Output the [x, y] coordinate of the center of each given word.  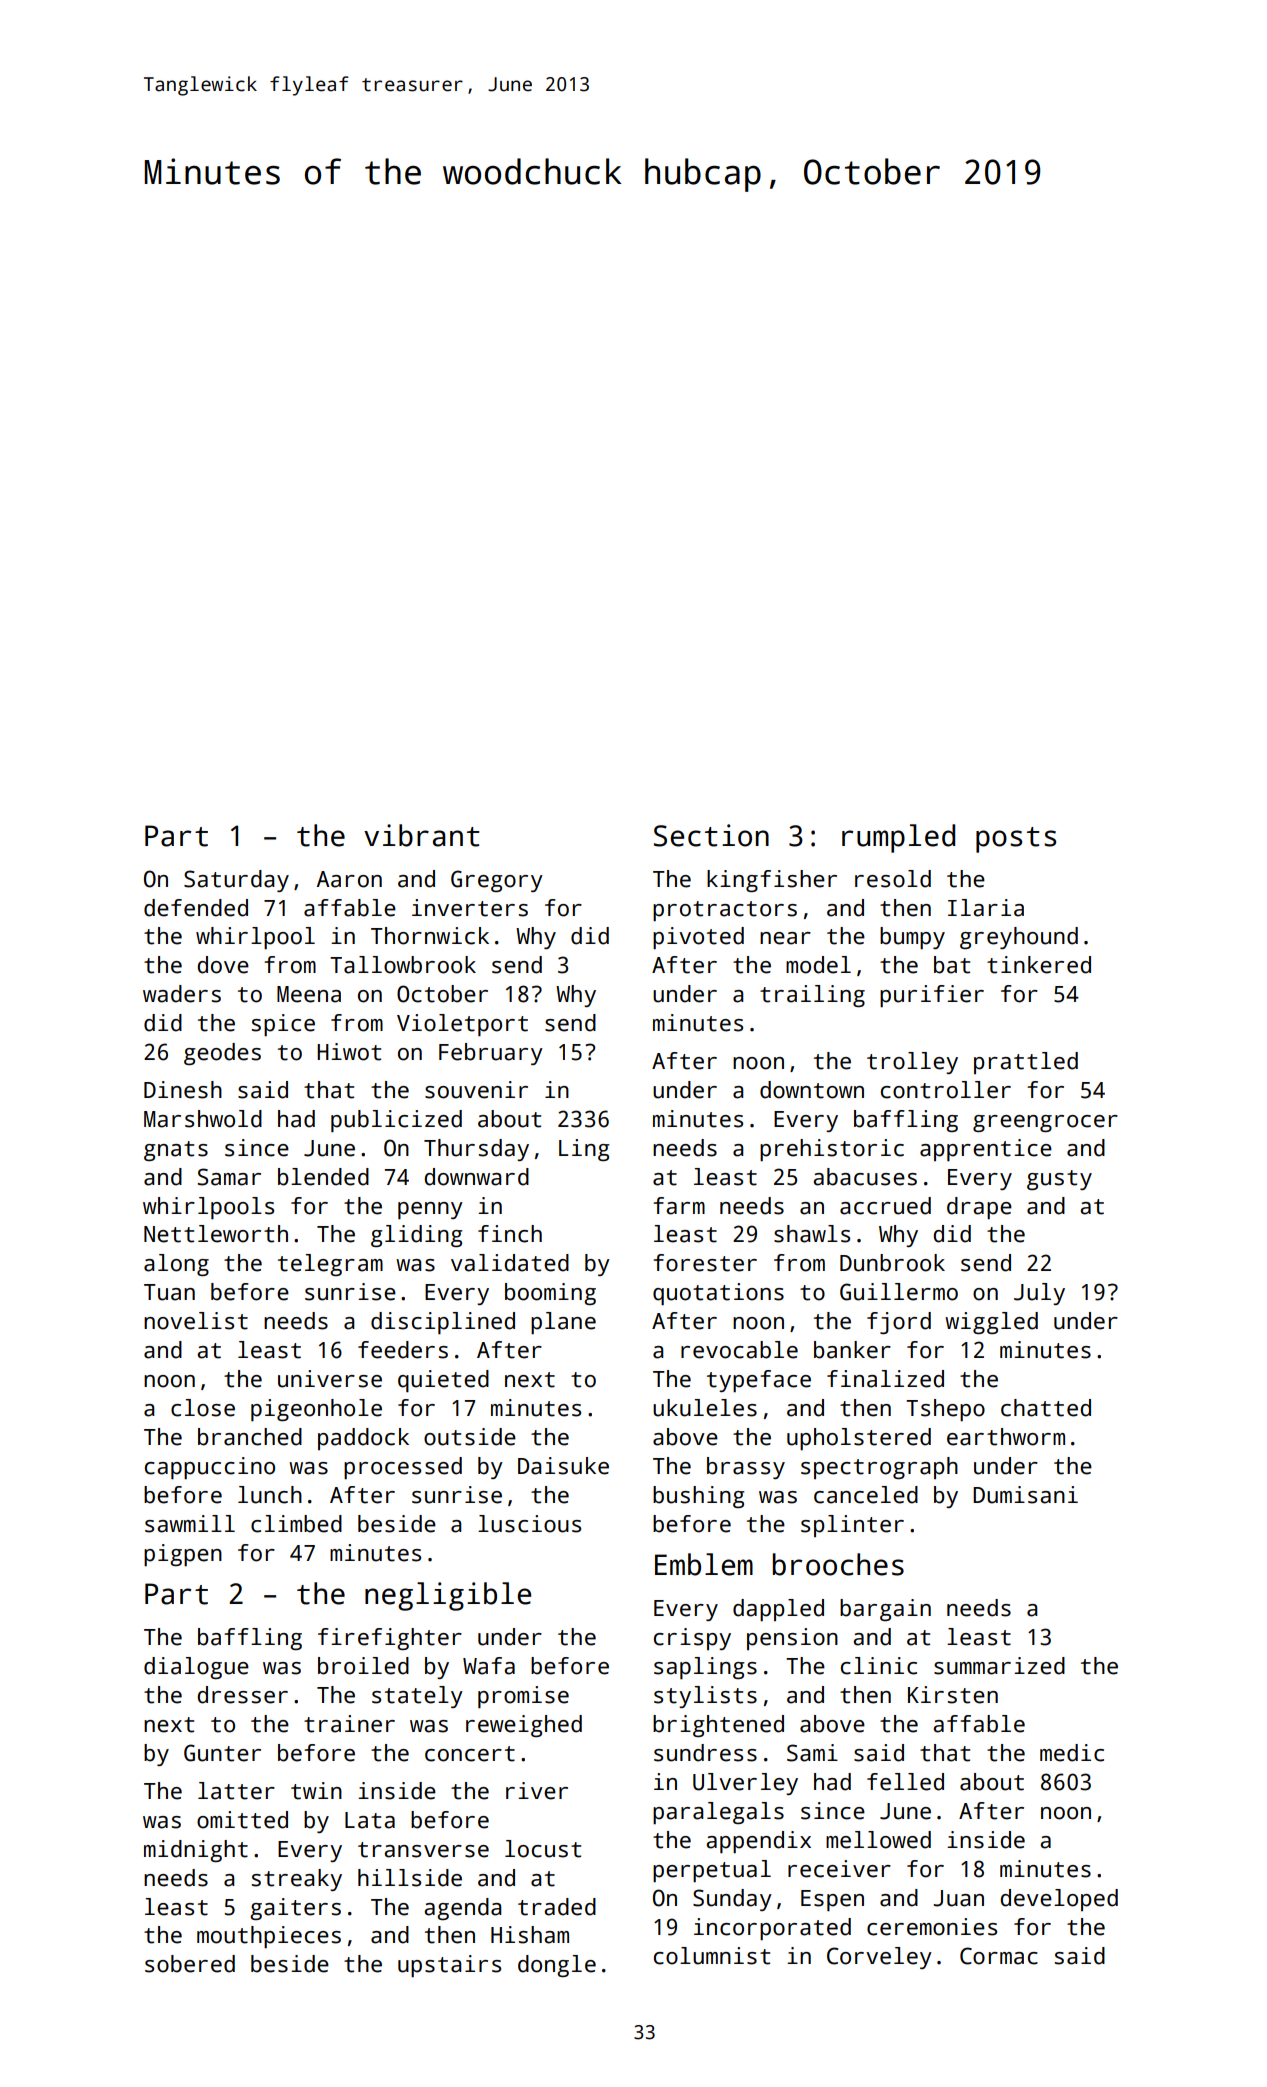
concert [470, 1754]
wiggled [991, 1323]
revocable [739, 1350]
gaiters [295, 1909]
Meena [309, 994]
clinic [879, 1666]
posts [1016, 840]
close [203, 1408]
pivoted [698, 938]
